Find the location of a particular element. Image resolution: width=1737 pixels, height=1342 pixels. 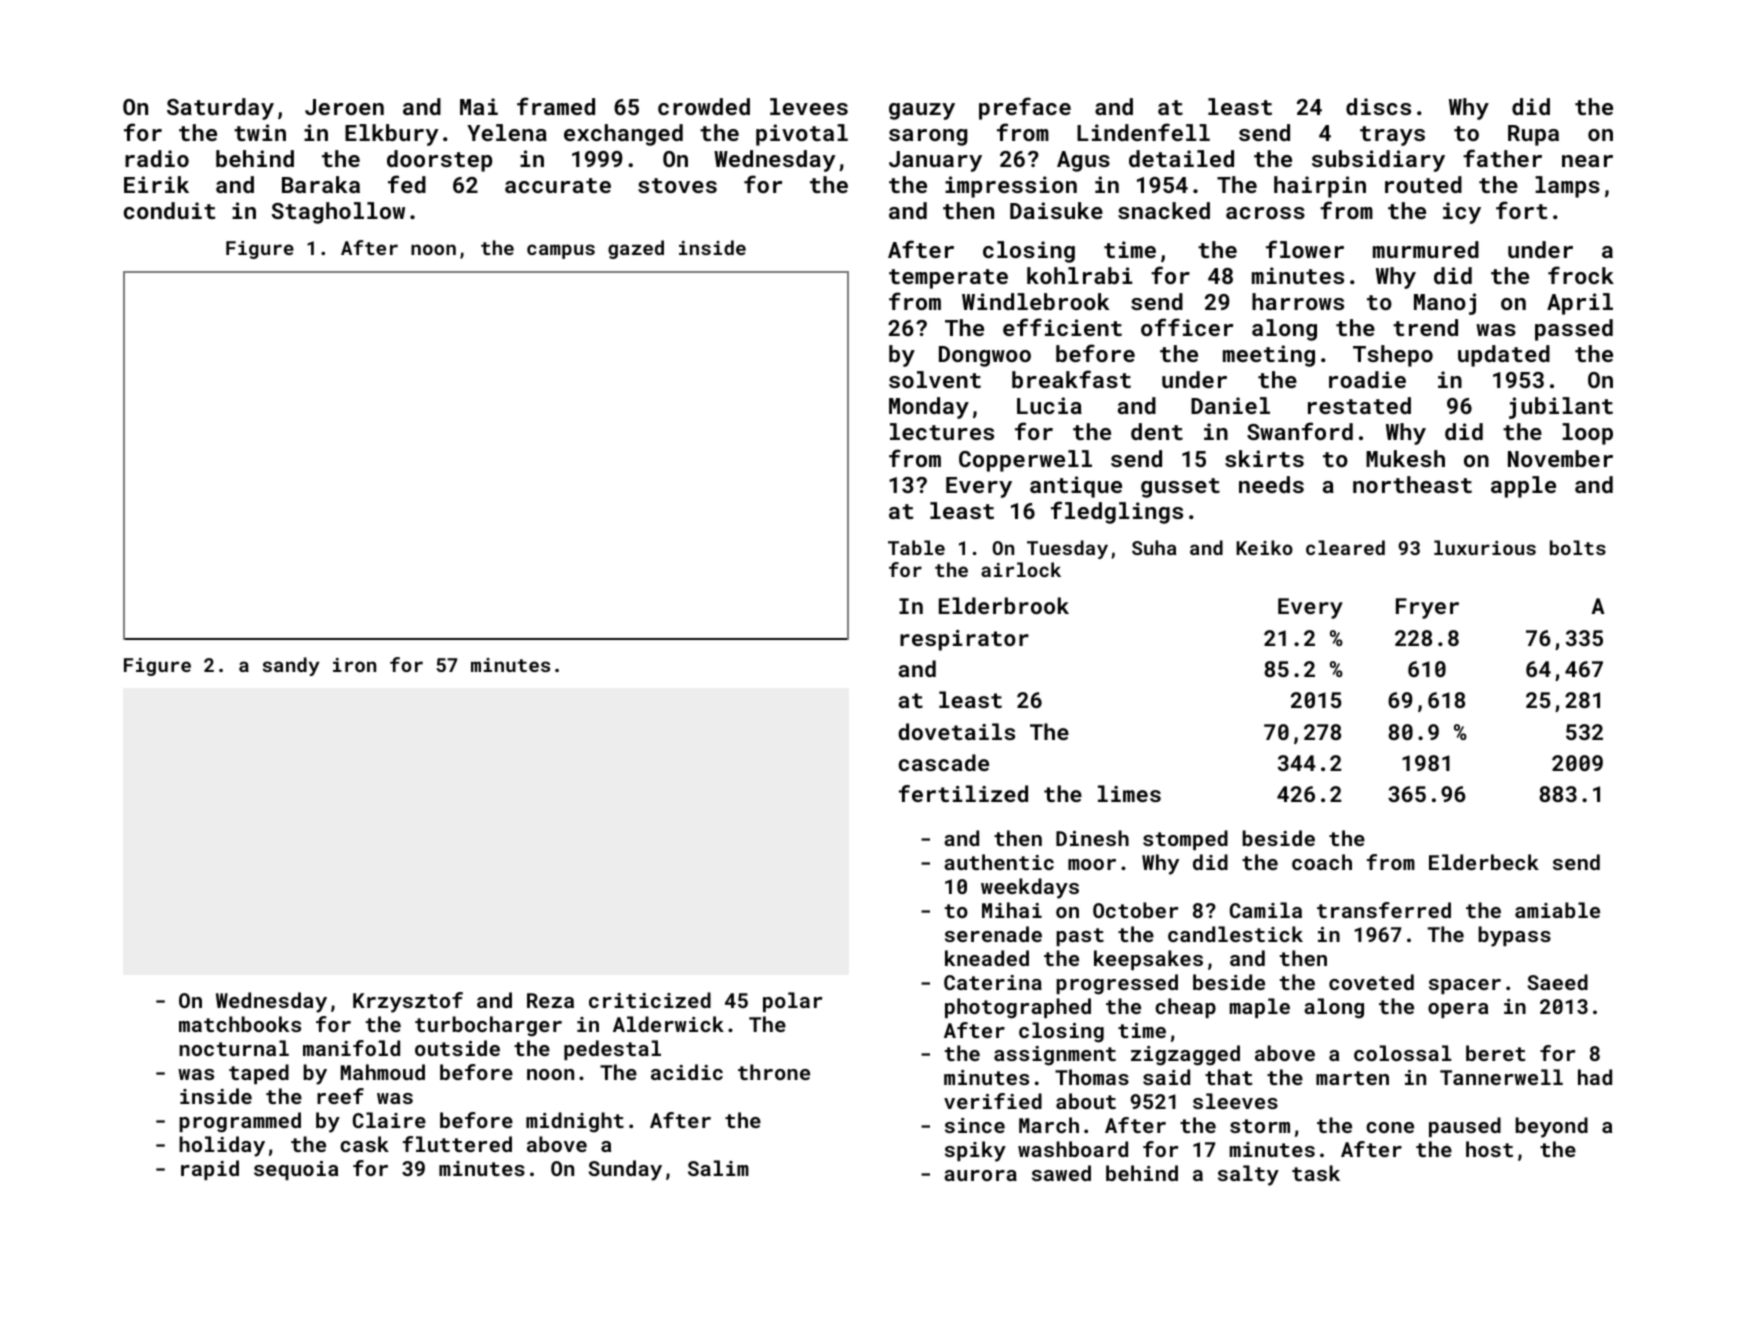

lectures is located at coordinates (942, 431).
